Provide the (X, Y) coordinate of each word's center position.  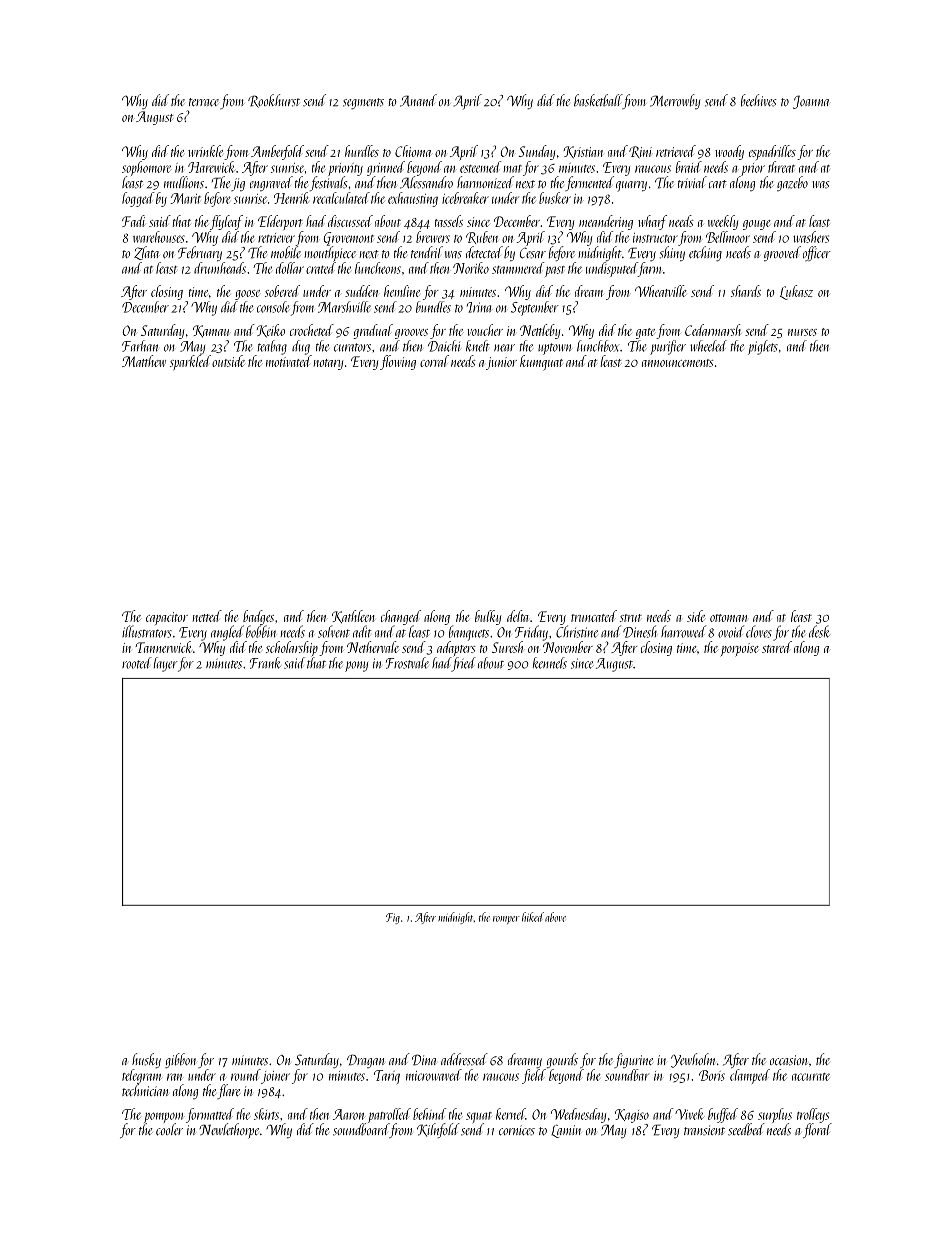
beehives (759, 100)
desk (819, 631)
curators (352, 347)
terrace (204, 102)
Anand (418, 100)
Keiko (271, 331)
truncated (594, 616)
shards (746, 291)
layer (166, 664)
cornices (517, 1130)
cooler (169, 1129)
